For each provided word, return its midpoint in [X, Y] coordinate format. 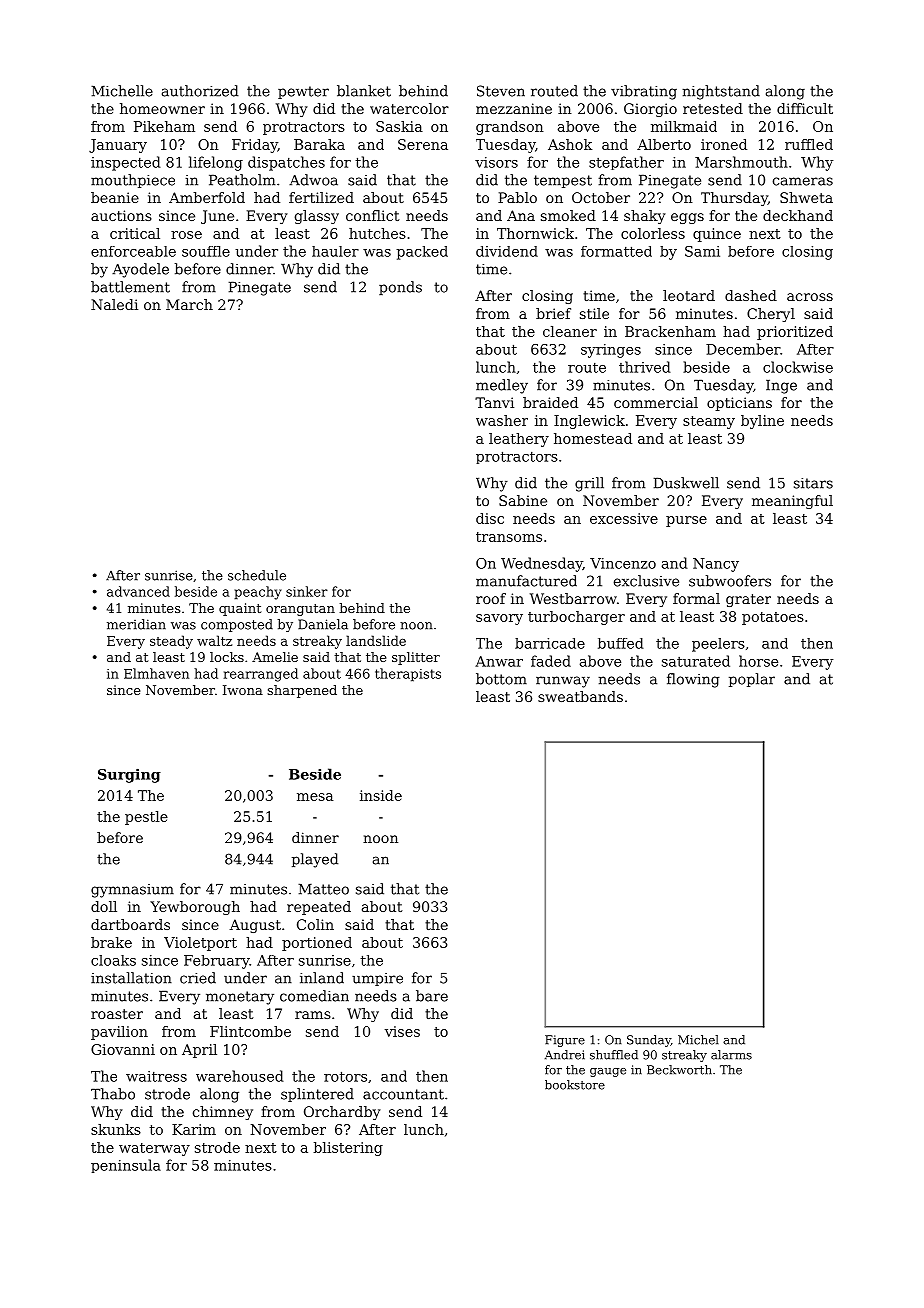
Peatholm [242, 180]
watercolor [409, 108]
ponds [400, 288]
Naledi [114, 304]
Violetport [200, 944]
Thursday [734, 199]
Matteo [323, 889]
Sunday [649, 1041]
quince [717, 235]
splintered [317, 1095]
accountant [403, 1094]
